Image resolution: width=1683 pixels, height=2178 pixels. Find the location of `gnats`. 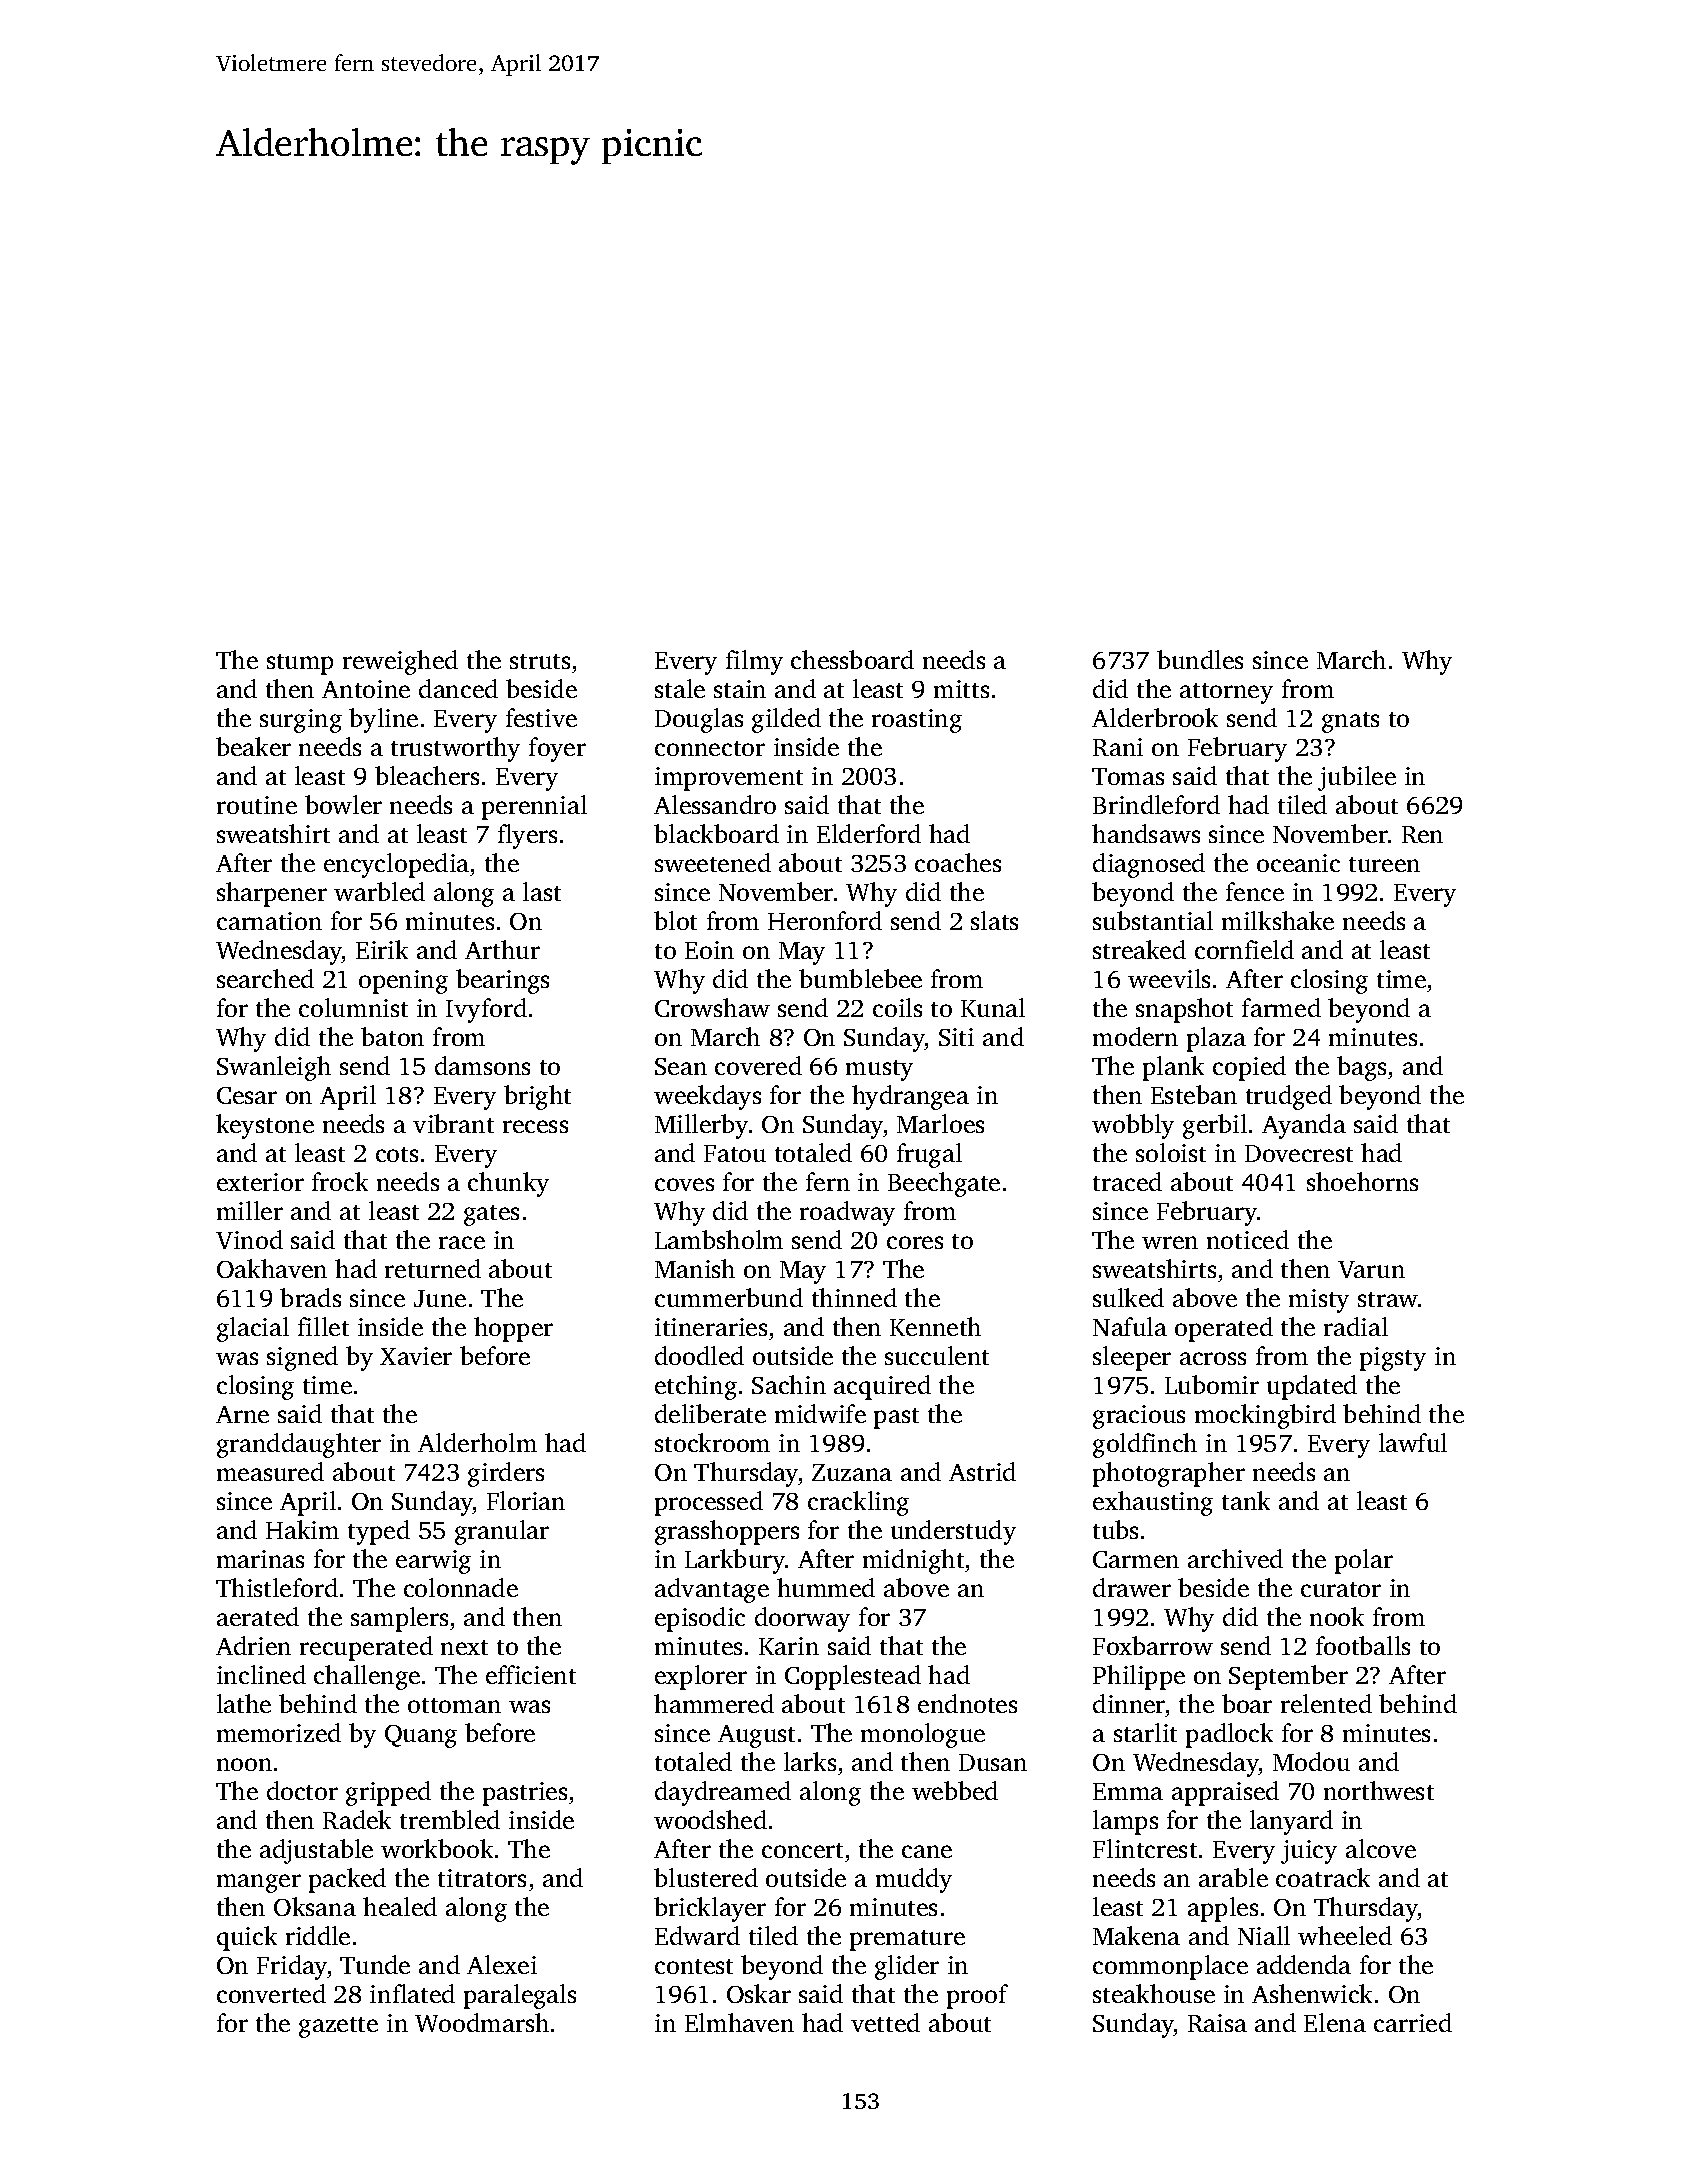

gnats is located at coordinates (1350, 722).
